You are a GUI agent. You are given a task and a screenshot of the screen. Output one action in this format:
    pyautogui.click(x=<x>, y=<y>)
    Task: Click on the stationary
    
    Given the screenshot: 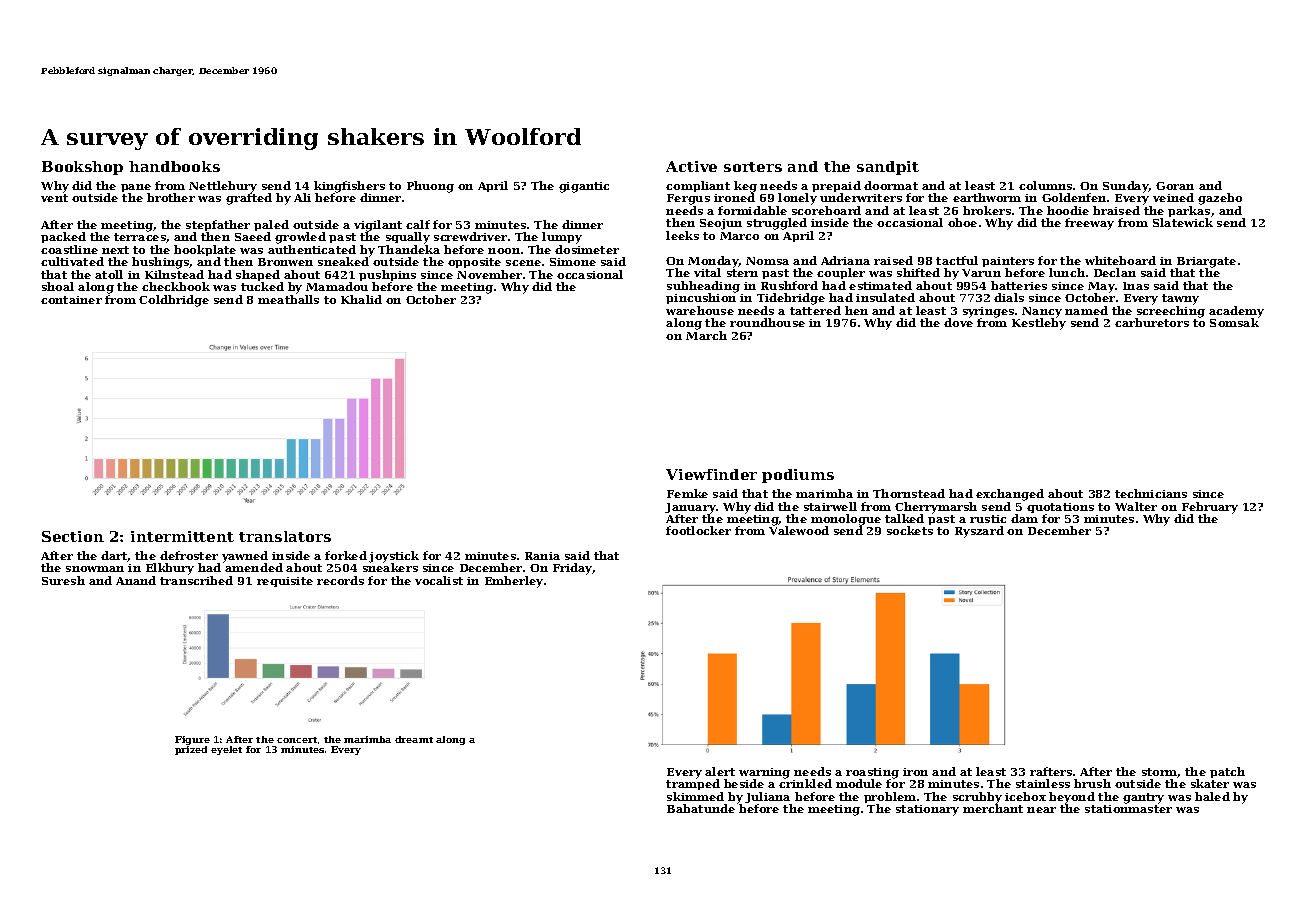 What is the action you would take?
    pyautogui.click(x=927, y=810)
